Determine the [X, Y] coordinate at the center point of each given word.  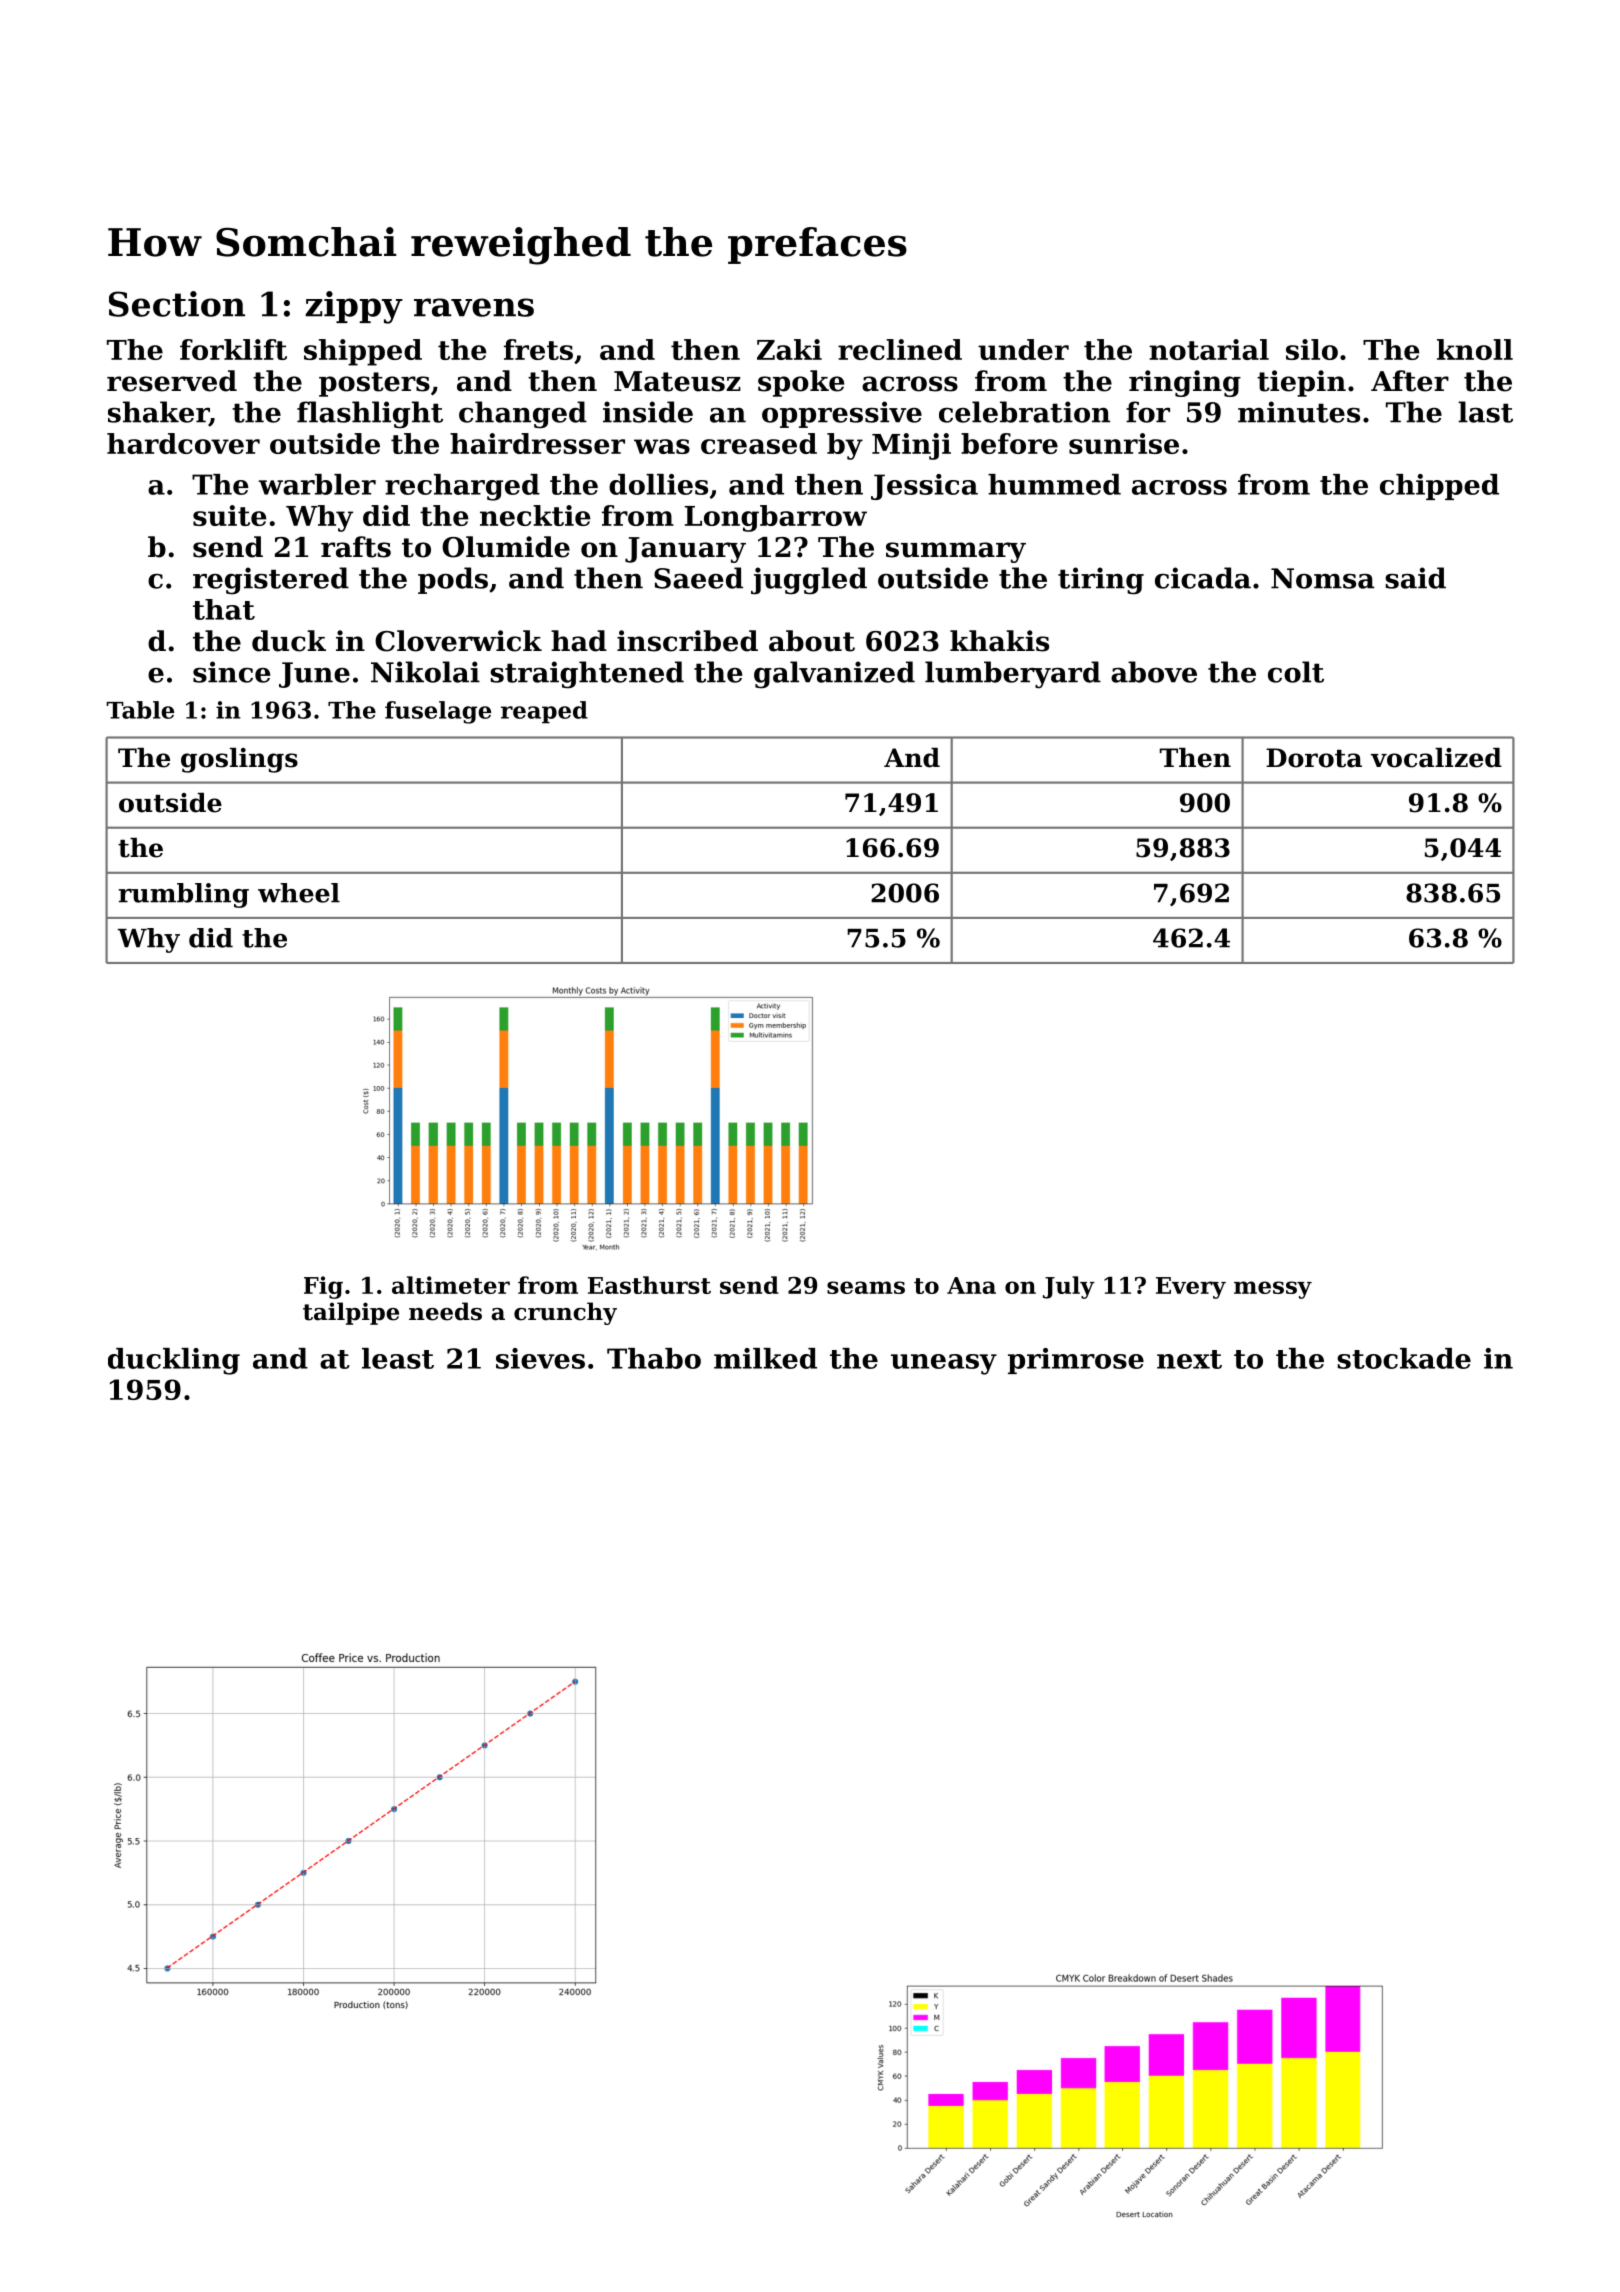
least [398, 1358]
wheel [299, 893]
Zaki [789, 349]
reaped [544, 712]
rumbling [184, 895]
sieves [540, 1358]
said [1415, 578]
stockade [1404, 1358]
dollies [658, 484]
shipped [363, 352]
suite [229, 515]
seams [866, 1287]
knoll [1475, 349]
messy [1273, 1290]
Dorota [1314, 758]
